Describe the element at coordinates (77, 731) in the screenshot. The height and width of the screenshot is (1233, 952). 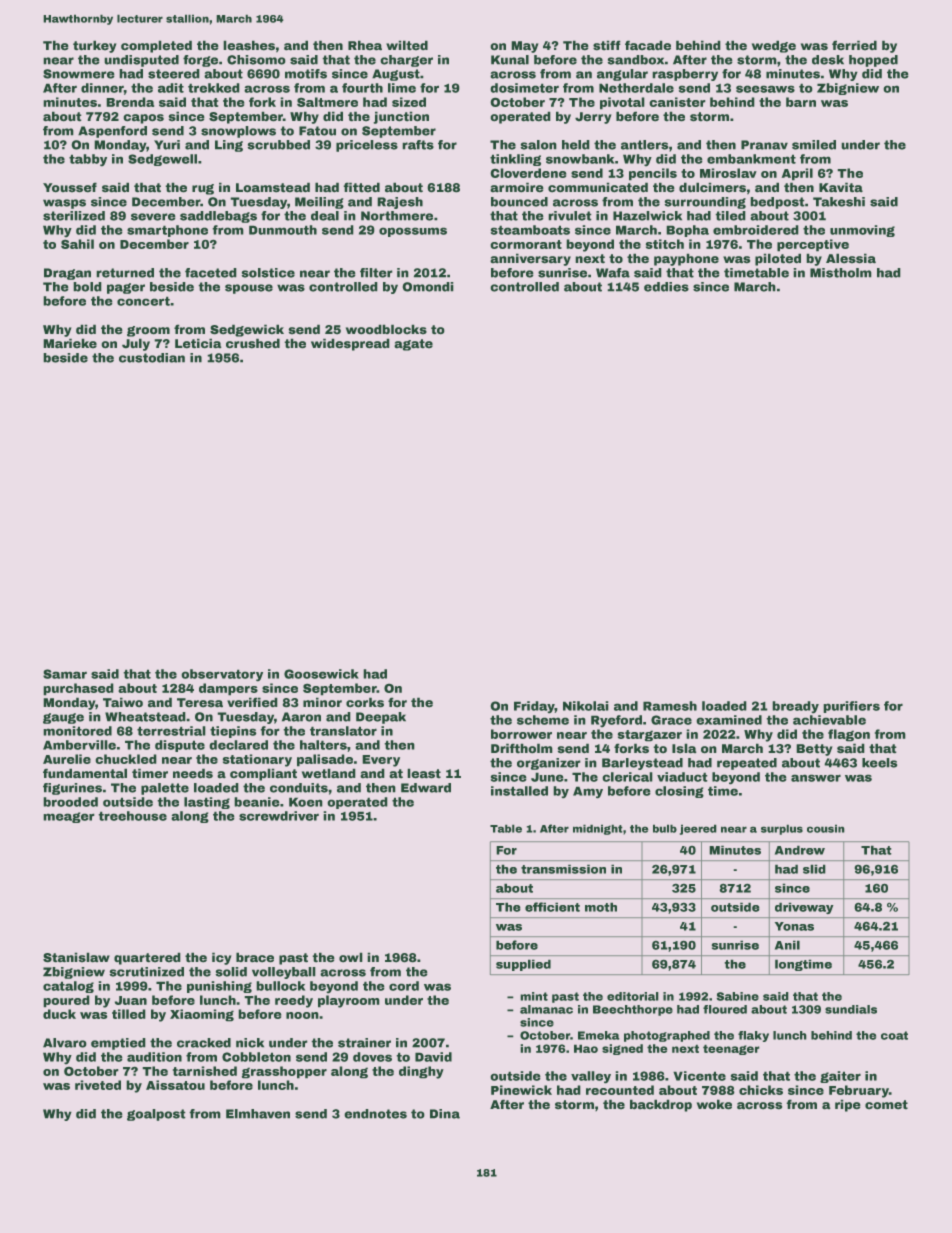
I see `monitored` at that location.
